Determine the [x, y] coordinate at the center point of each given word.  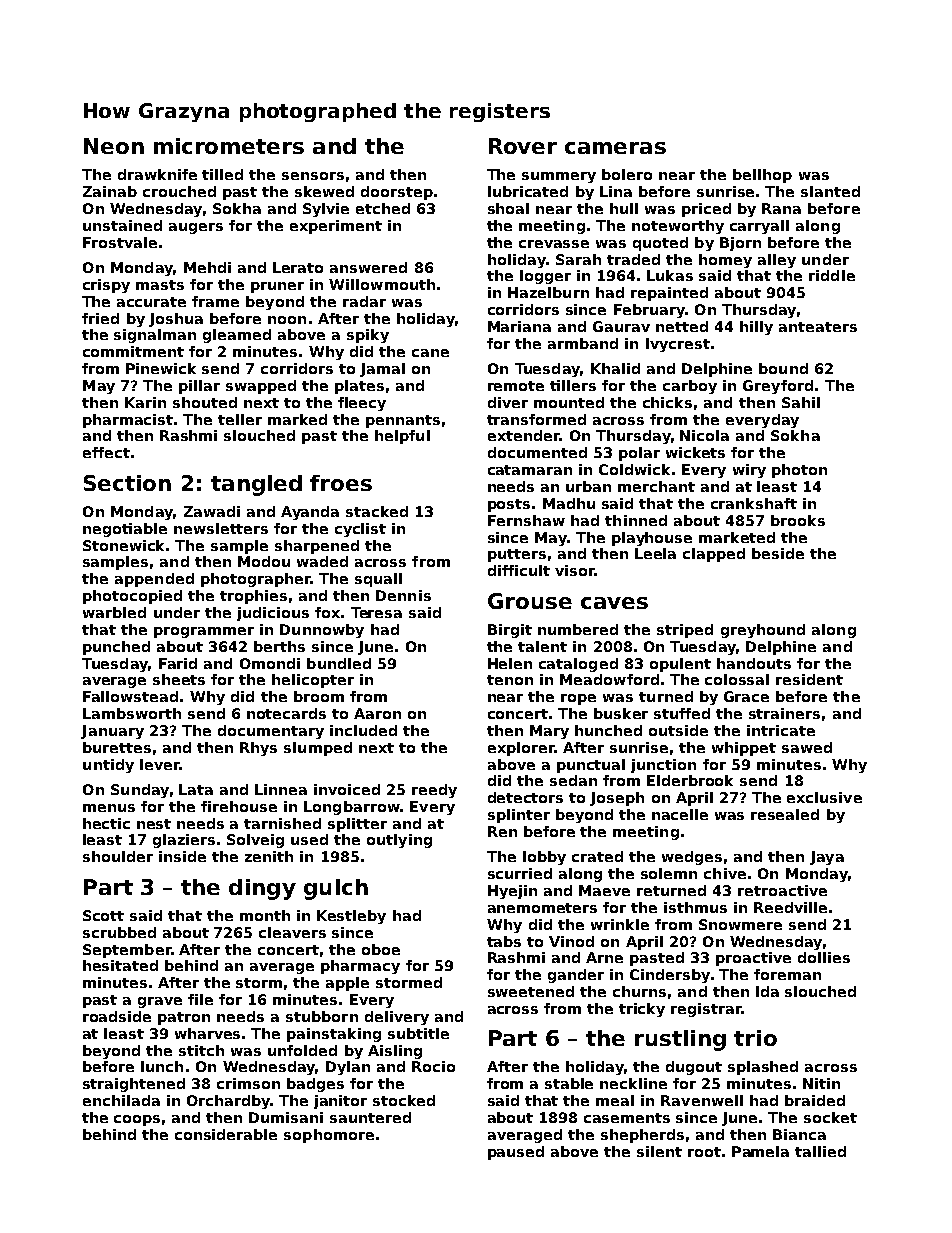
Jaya [827, 858]
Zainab [110, 191]
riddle [832, 275]
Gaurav [621, 326]
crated [597, 856]
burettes [117, 747]
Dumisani [286, 1117]
